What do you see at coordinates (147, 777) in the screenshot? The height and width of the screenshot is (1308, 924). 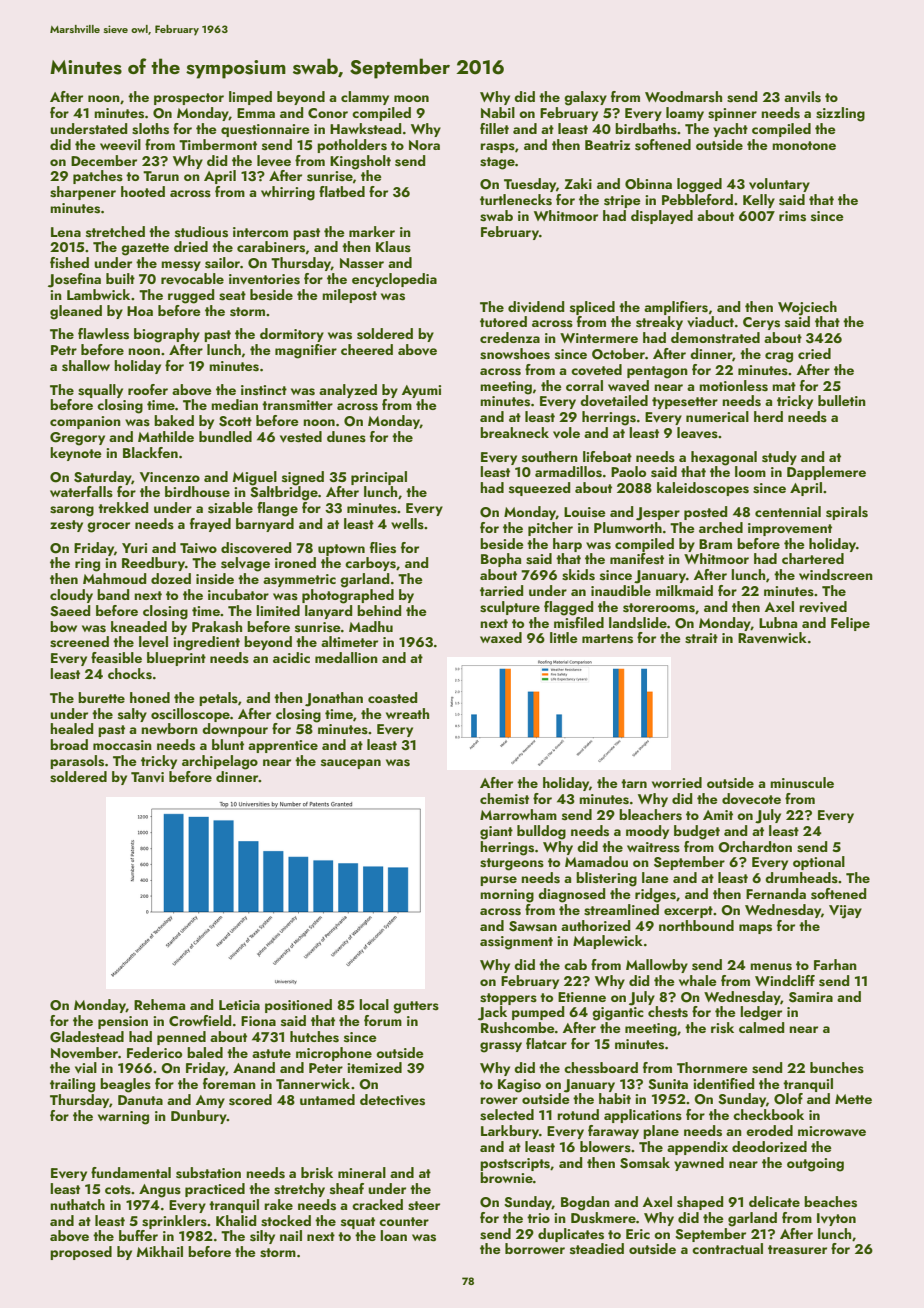 I see `Tanvi` at bounding box center [147, 777].
